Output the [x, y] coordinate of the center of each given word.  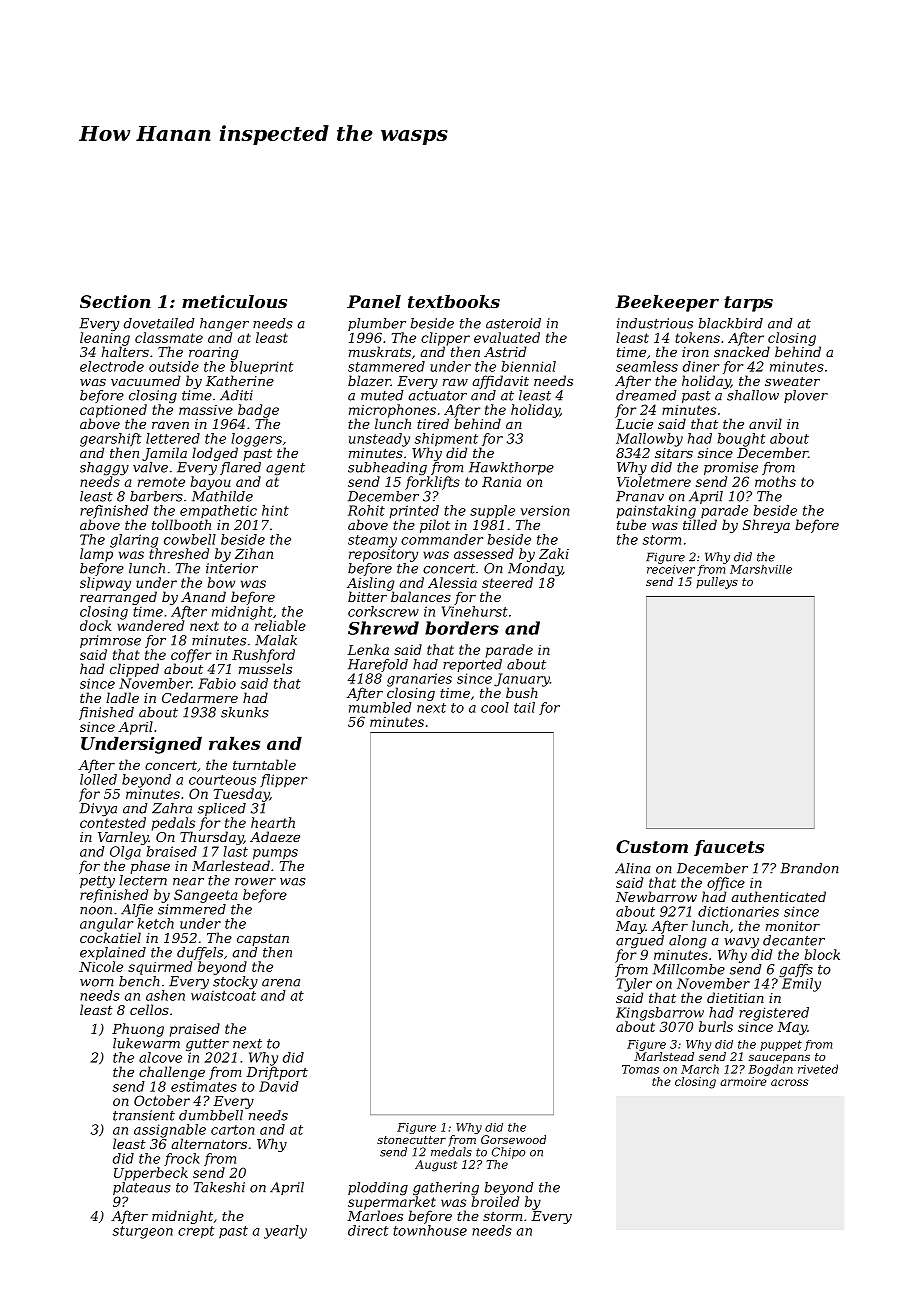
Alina [633, 868]
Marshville [761, 569]
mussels [265, 668]
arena [281, 983]
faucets [729, 848]
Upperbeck [151, 1174]
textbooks [454, 301]
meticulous [234, 301]
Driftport [277, 1073]
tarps [748, 304]
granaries [419, 680]
